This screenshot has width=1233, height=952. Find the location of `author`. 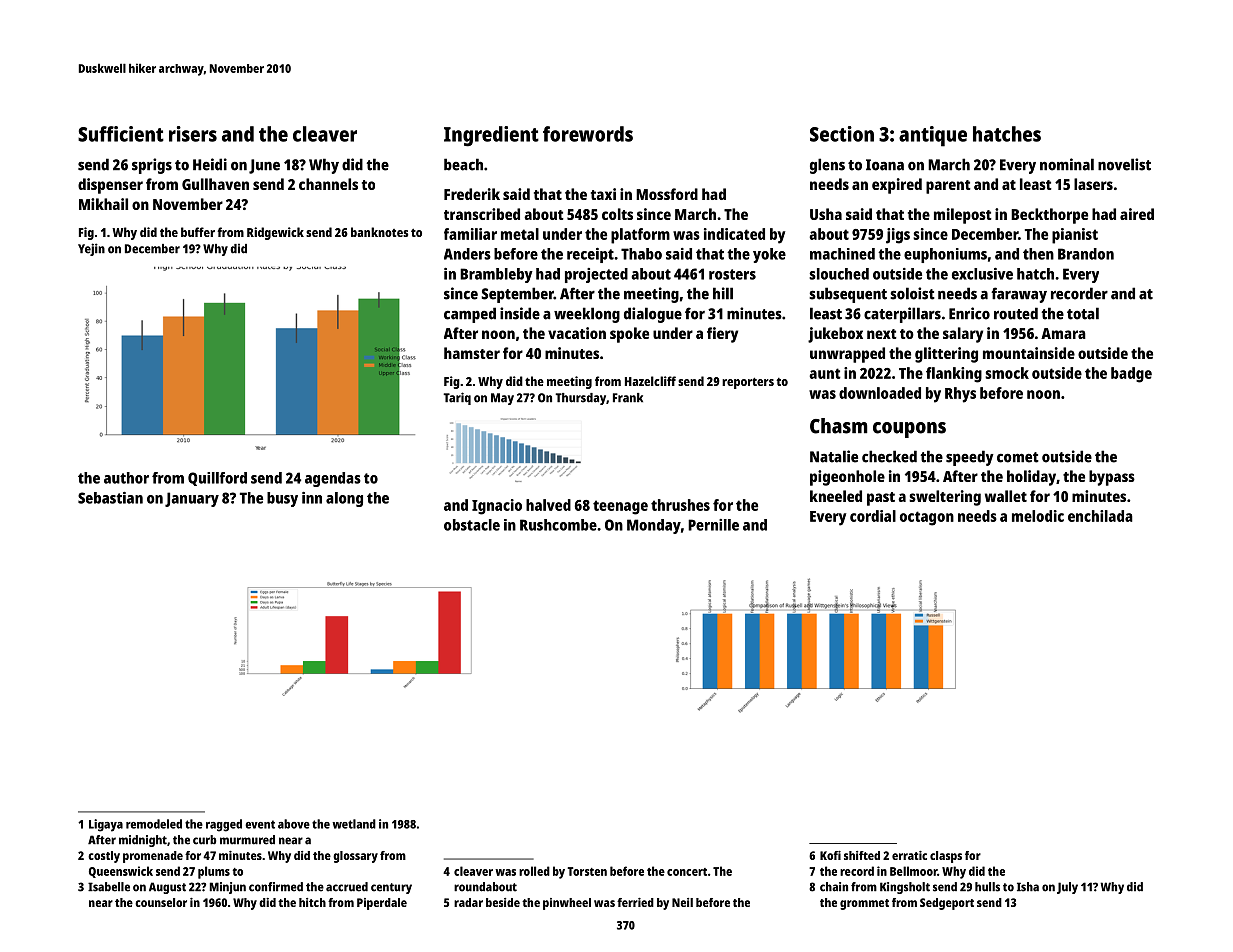

author is located at coordinates (126, 478).
